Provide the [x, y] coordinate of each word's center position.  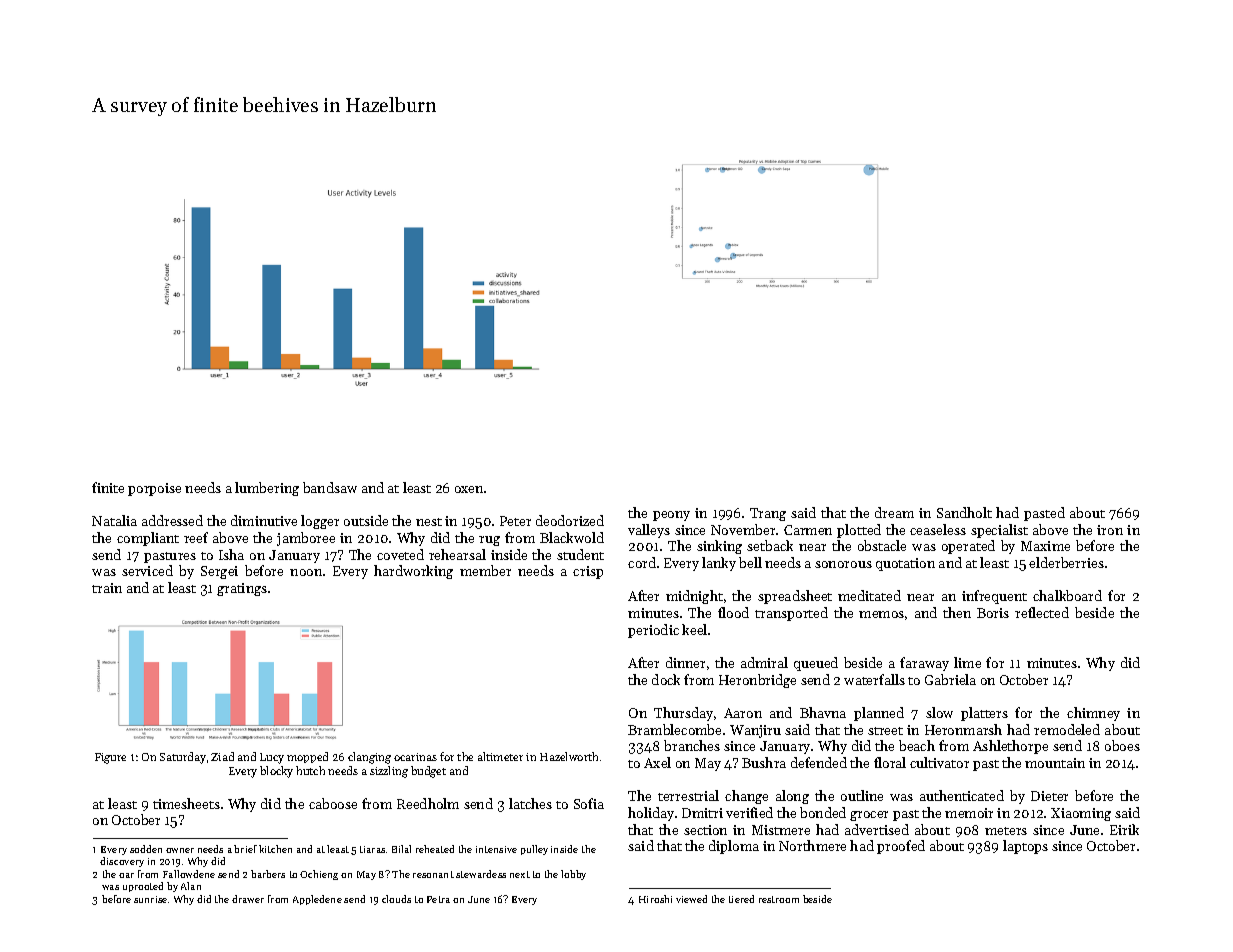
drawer [248, 899]
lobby [573, 875]
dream [894, 512]
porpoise [154, 489]
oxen [469, 489]
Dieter [1049, 796]
